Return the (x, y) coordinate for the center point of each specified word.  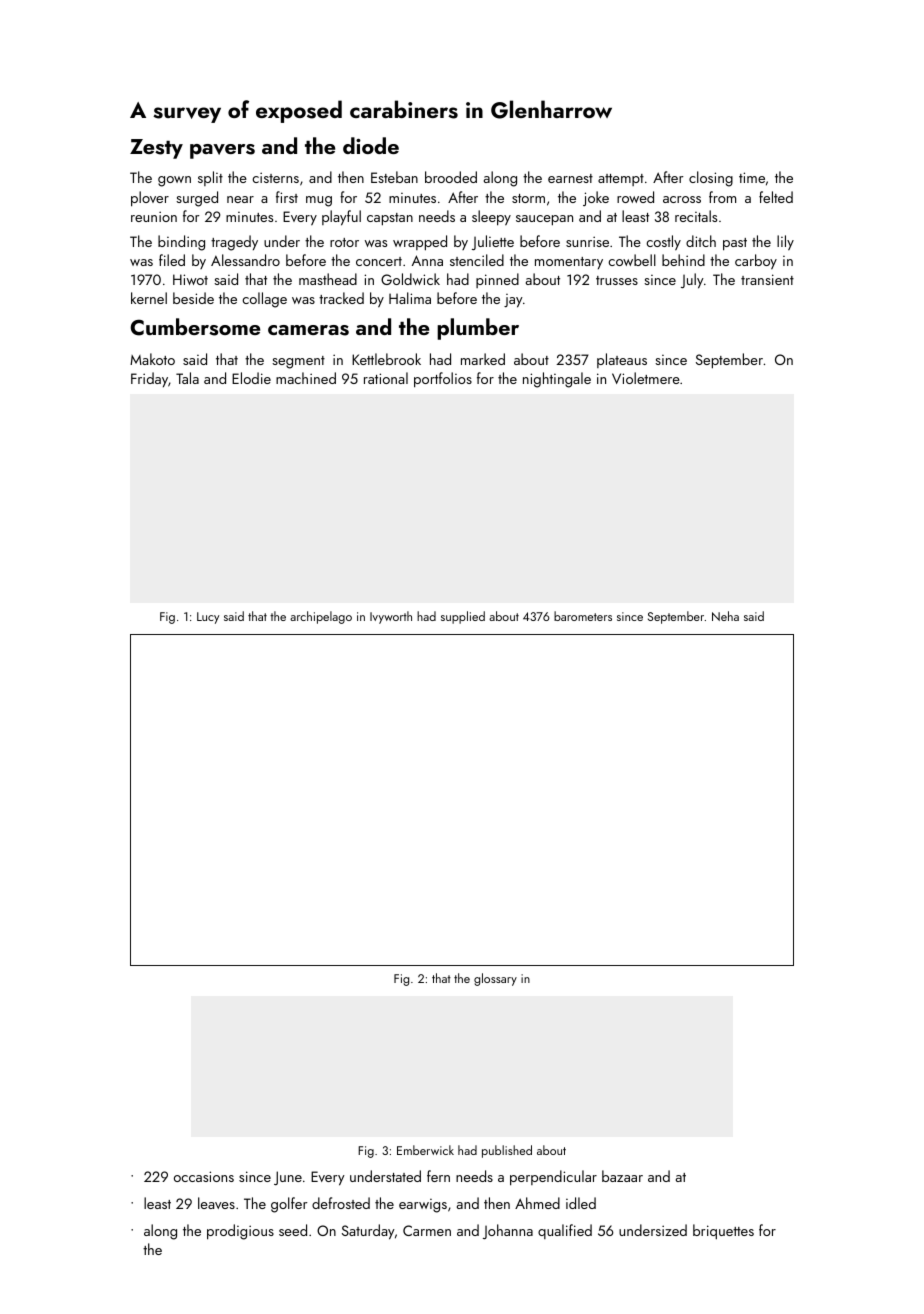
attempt (621, 180)
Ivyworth (391, 617)
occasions (204, 1176)
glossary (495, 979)
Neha (725, 616)
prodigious (240, 1232)
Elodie (251, 378)
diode (371, 145)
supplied (463, 617)
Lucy (208, 618)
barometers (583, 616)
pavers (222, 151)
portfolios (443, 380)
